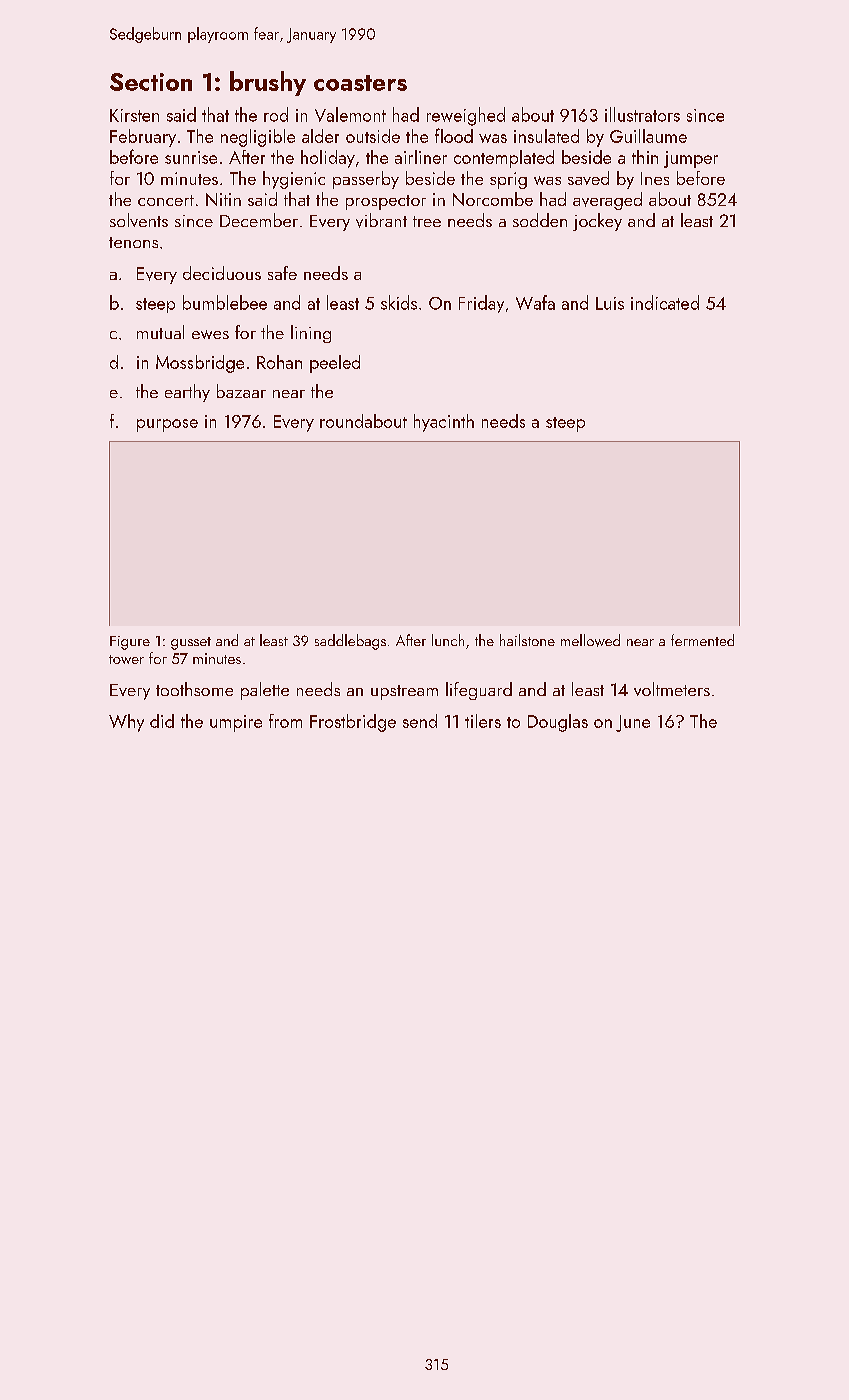 This screenshot has height=1400, width=849. Describe the element at coordinates (444, 423) in the screenshot. I see `hyacinth` at that location.
